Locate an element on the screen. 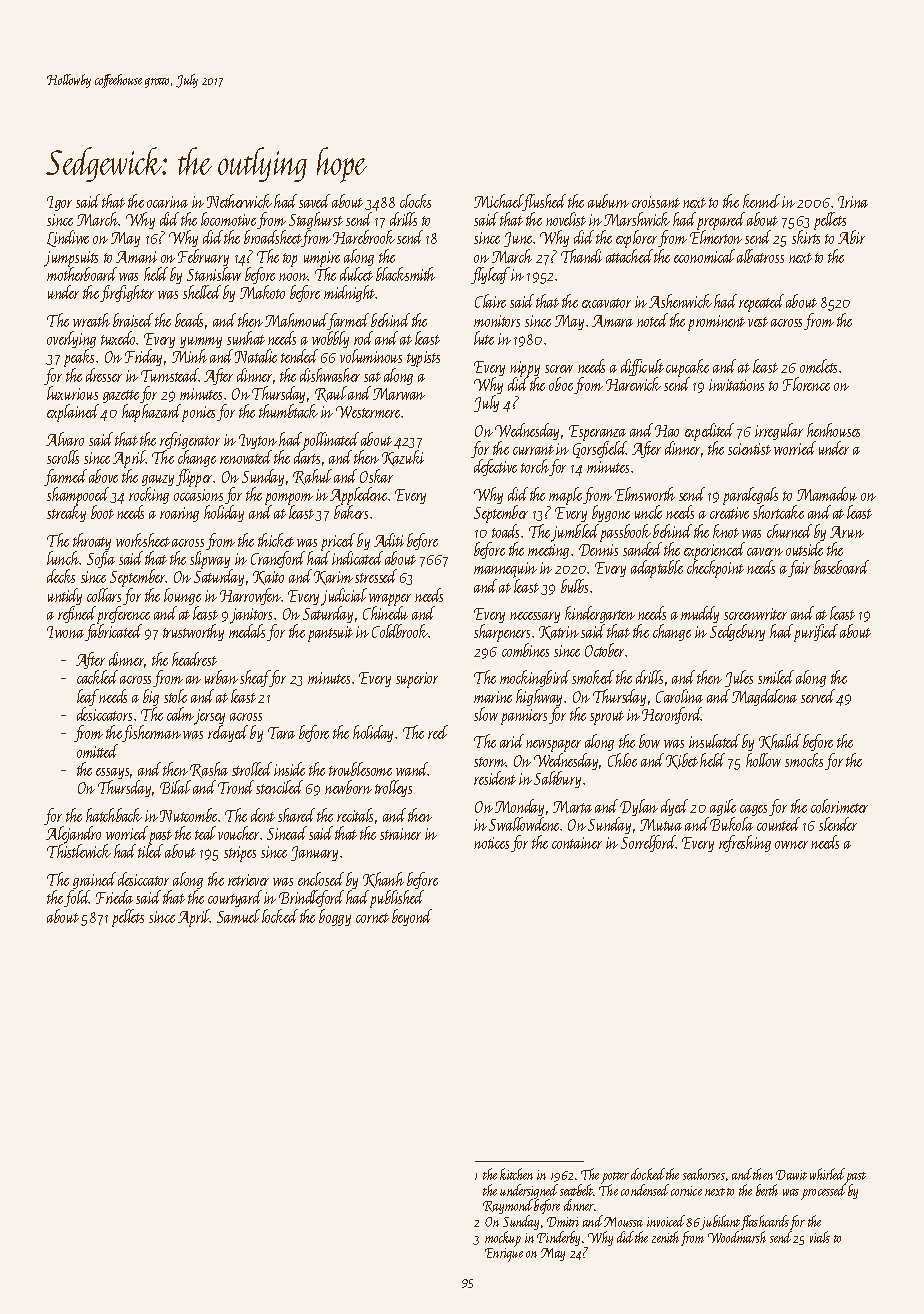  Alvaro is located at coordinates (65, 439).
